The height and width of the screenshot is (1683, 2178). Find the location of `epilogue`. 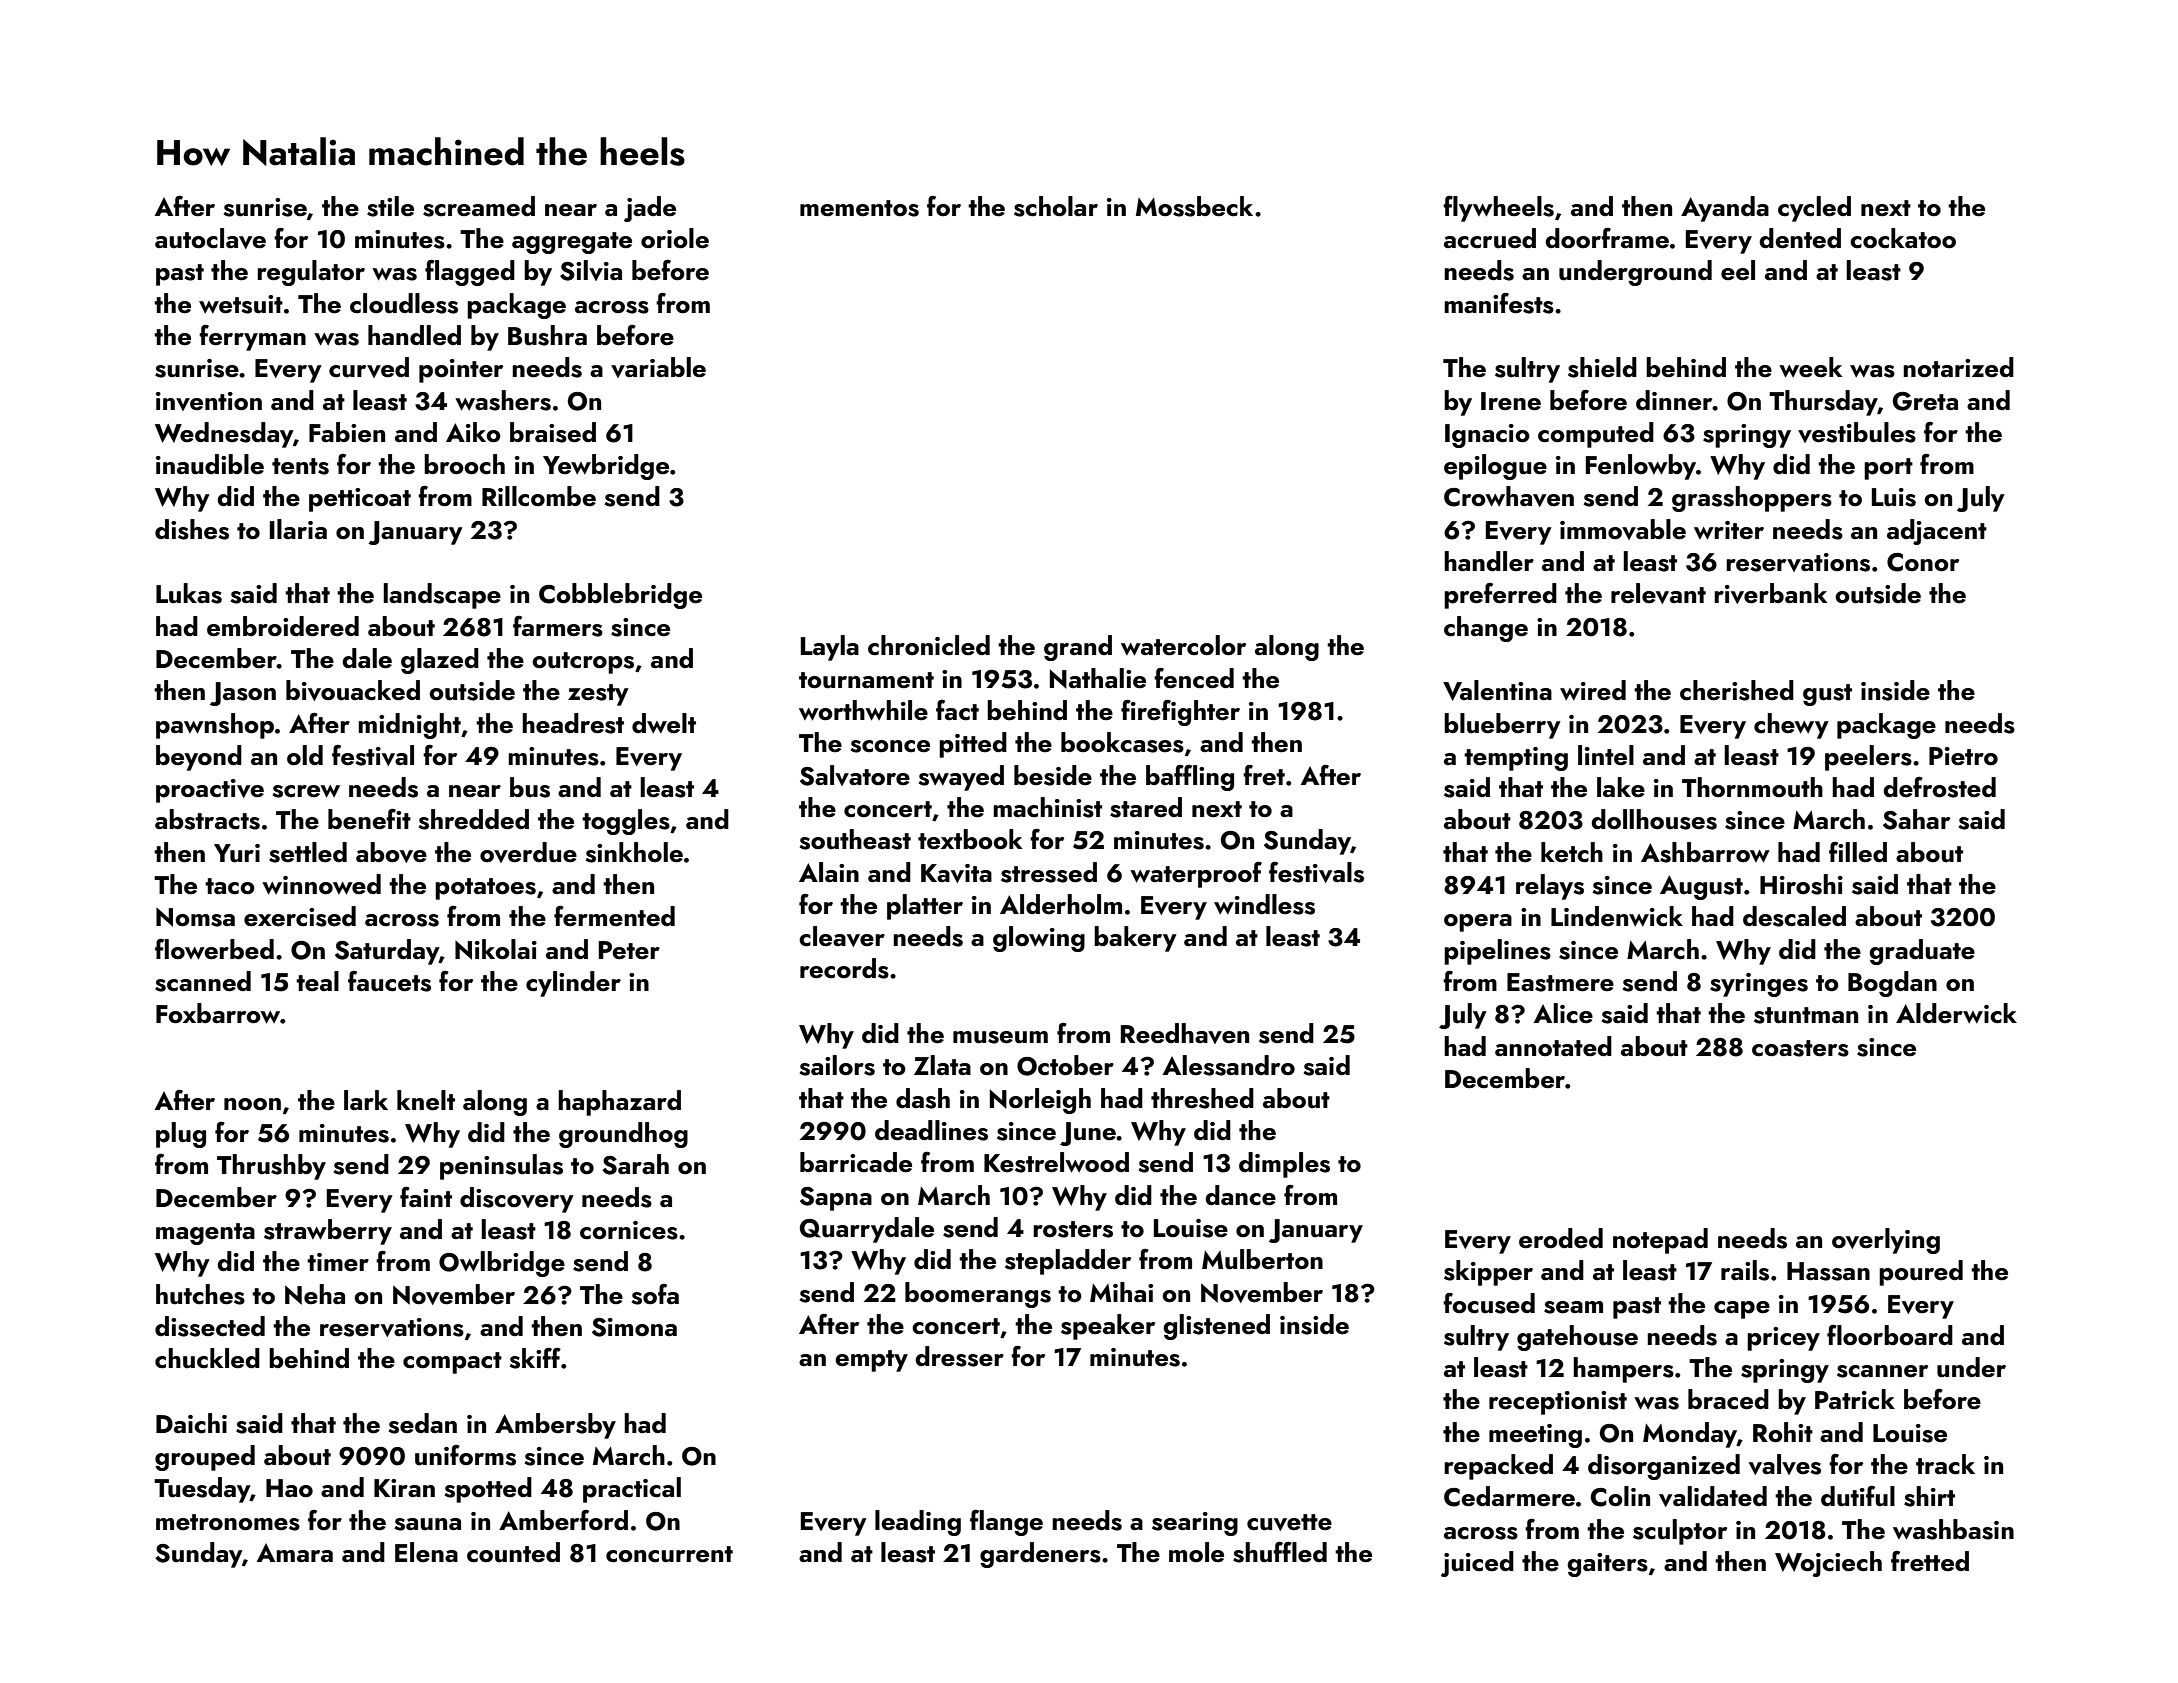

epilogue is located at coordinates (1495, 467).
